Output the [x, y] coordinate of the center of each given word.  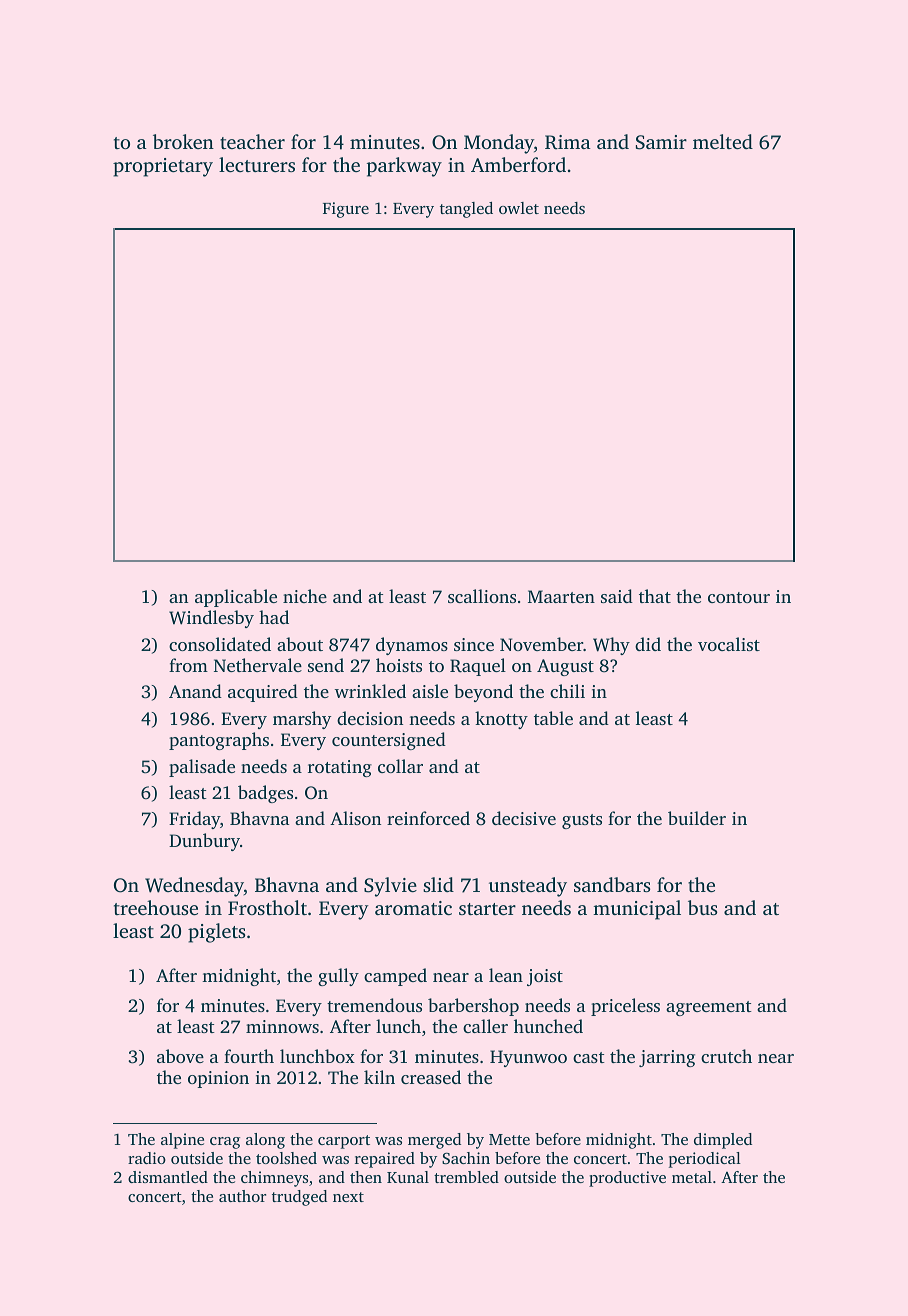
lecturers [257, 164]
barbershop [473, 1007]
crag [225, 1143]
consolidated [220, 644]
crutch [726, 1056]
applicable [236, 598]
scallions [482, 596]
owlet [519, 208]
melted [723, 141]
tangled [466, 210]
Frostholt [267, 907]
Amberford [518, 164]
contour [739, 597]
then [366, 1177]
